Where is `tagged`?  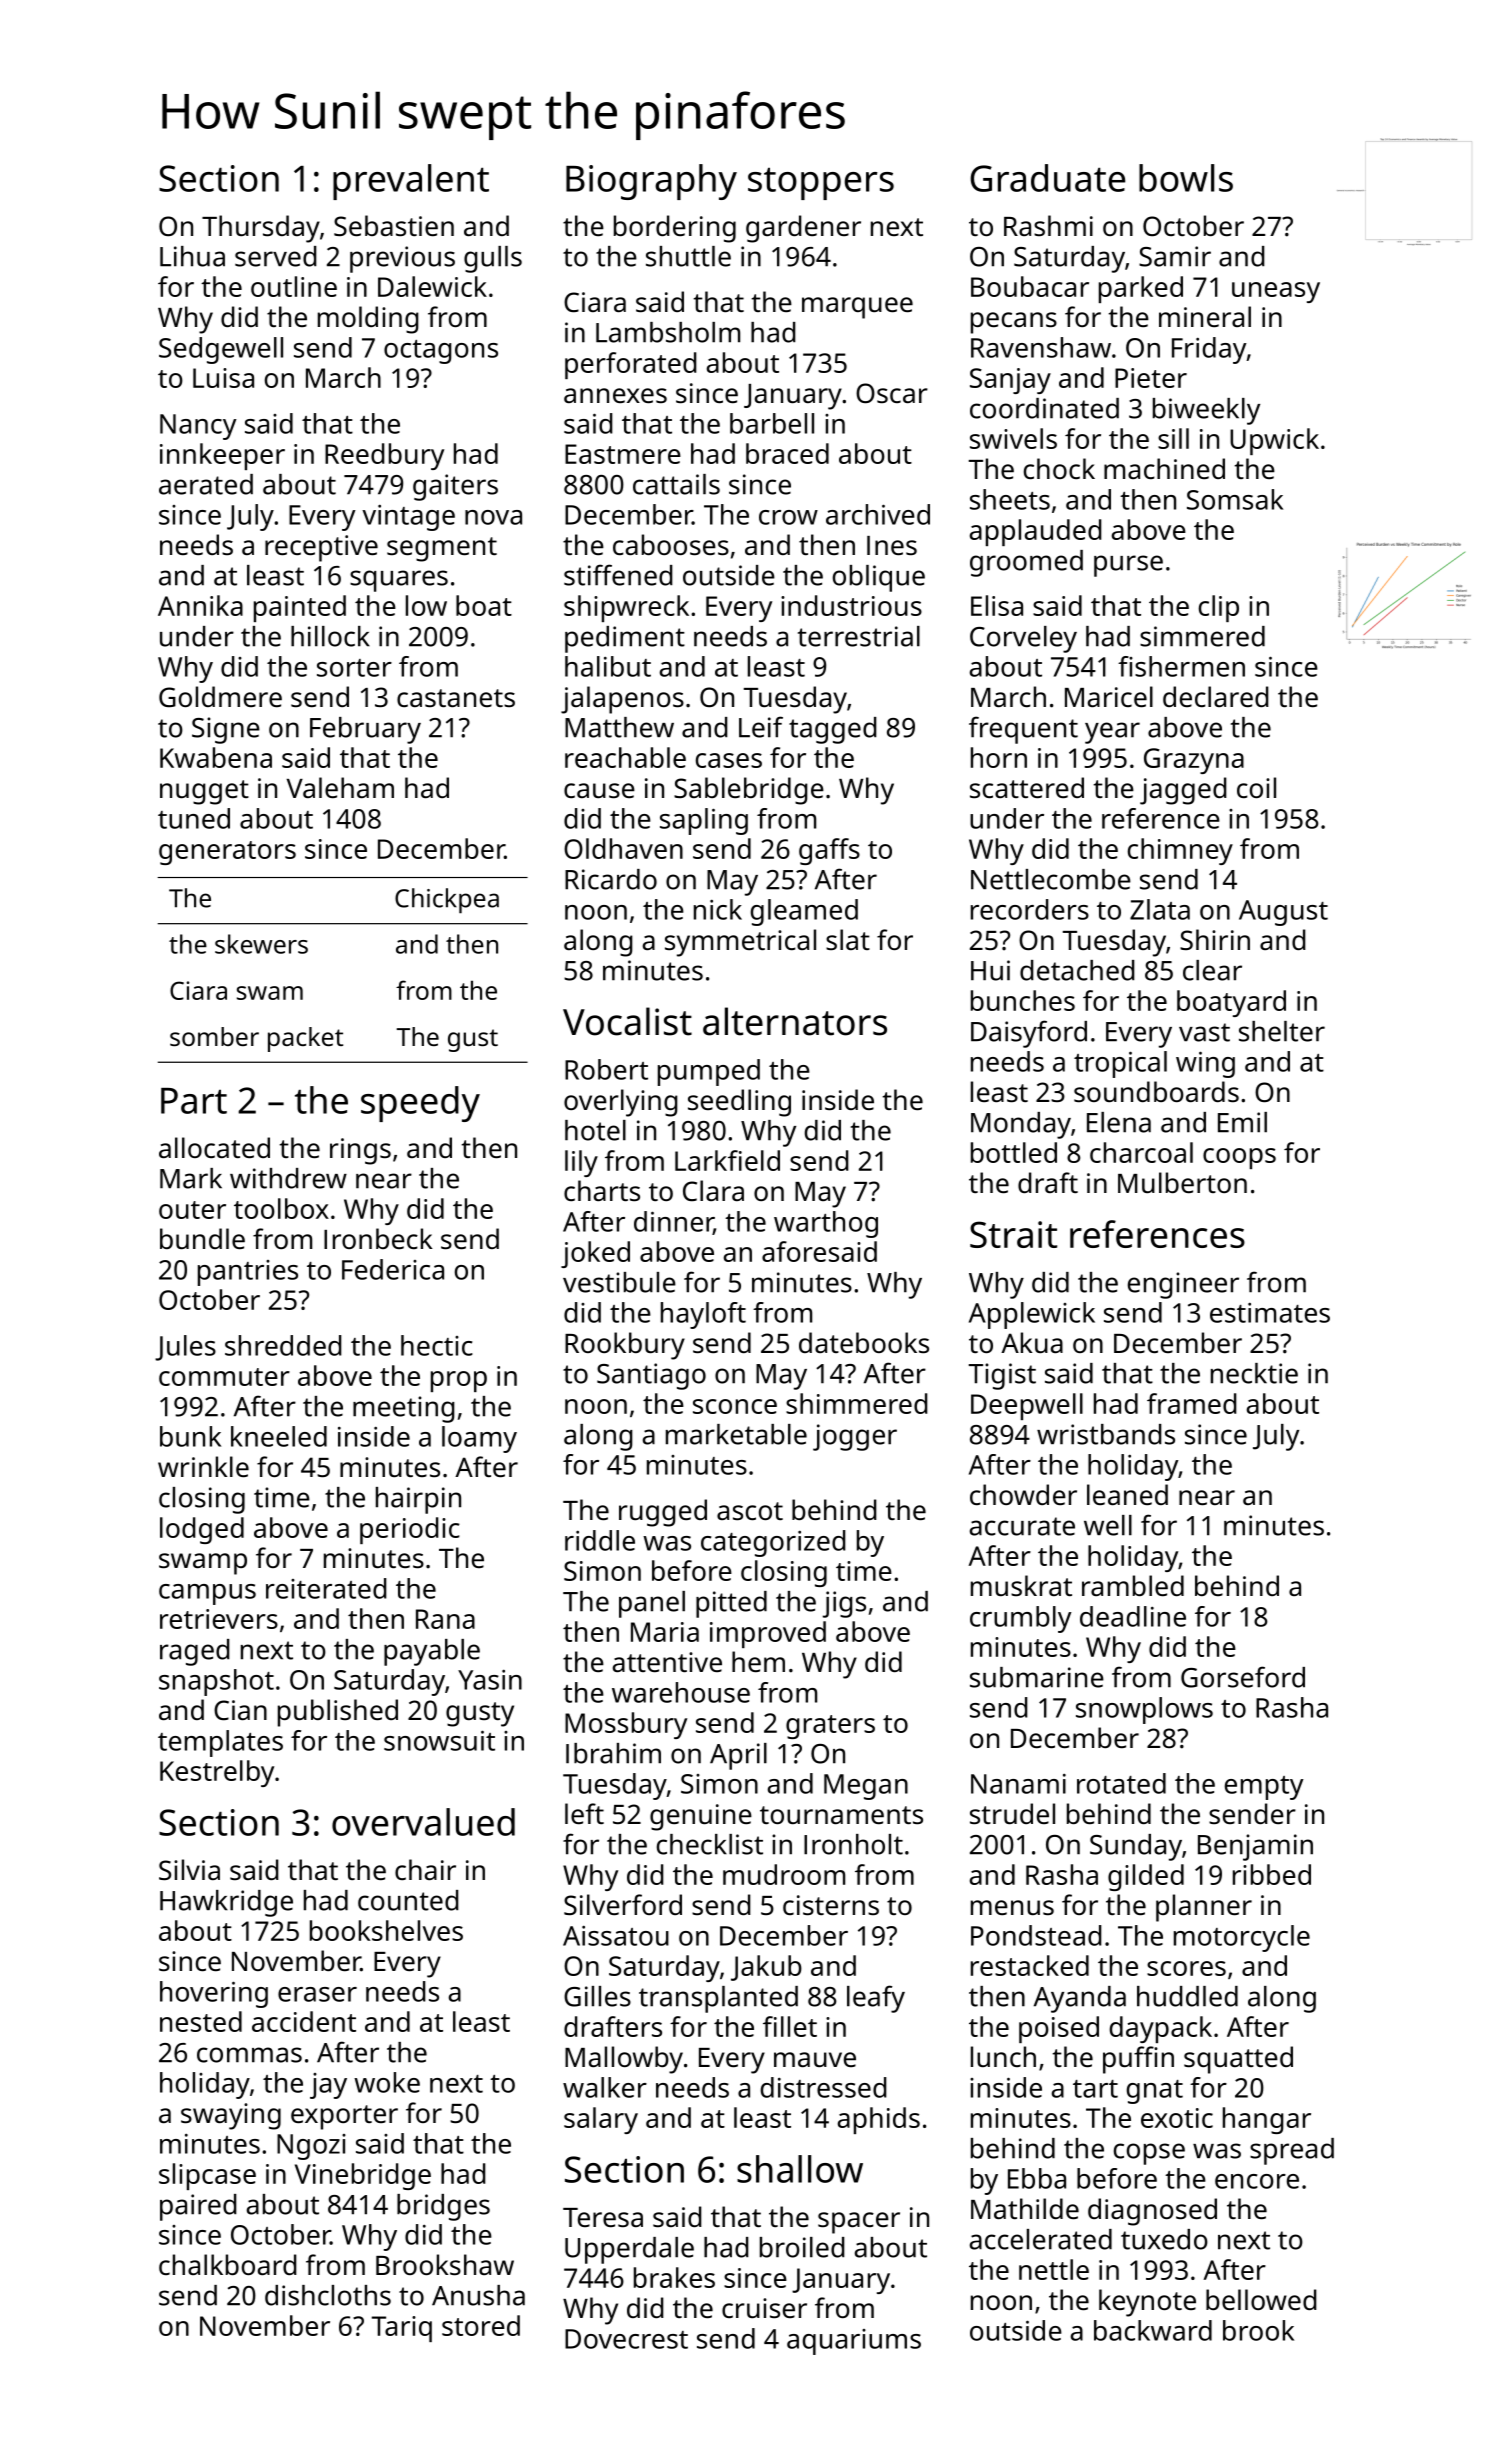 tagged is located at coordinates (833, 730).
